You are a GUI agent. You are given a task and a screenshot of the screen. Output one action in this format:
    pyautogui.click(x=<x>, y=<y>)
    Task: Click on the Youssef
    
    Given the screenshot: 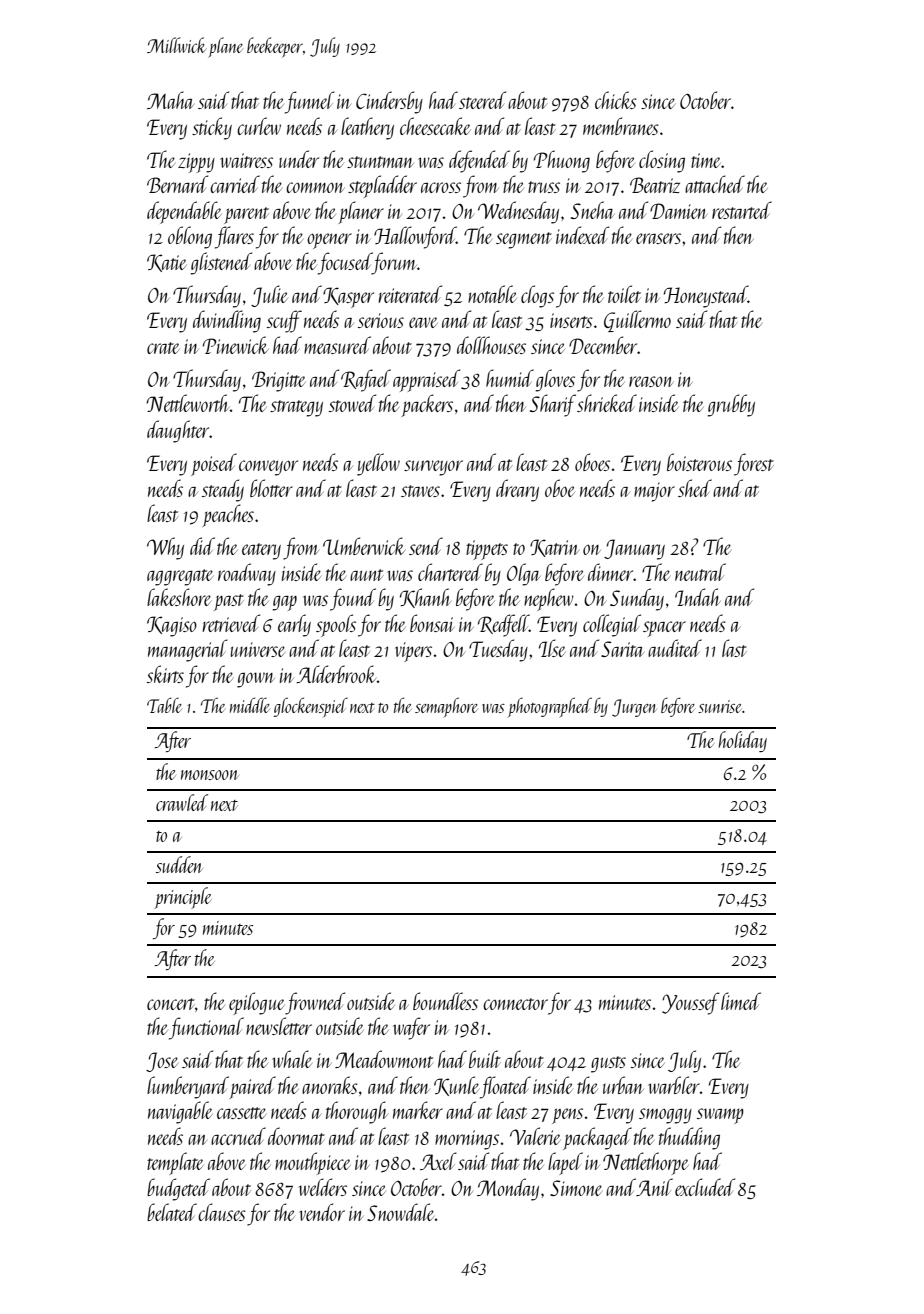 What is the action you would take?
    pyautogui.click(x=691, y=1003)
